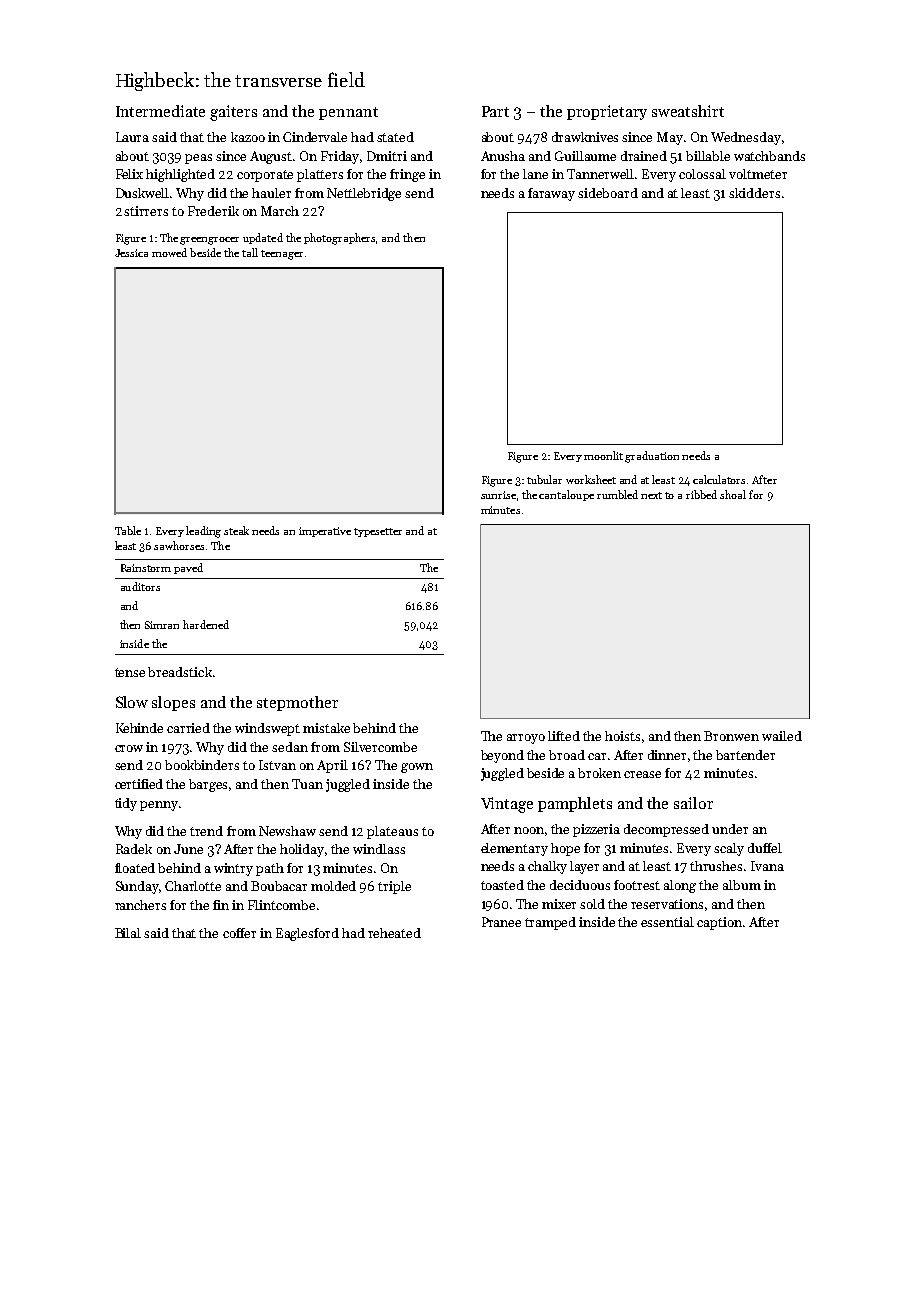 This screenshot has width=924, height=1308. I want to click on Bronwen, so click(731, 736).
